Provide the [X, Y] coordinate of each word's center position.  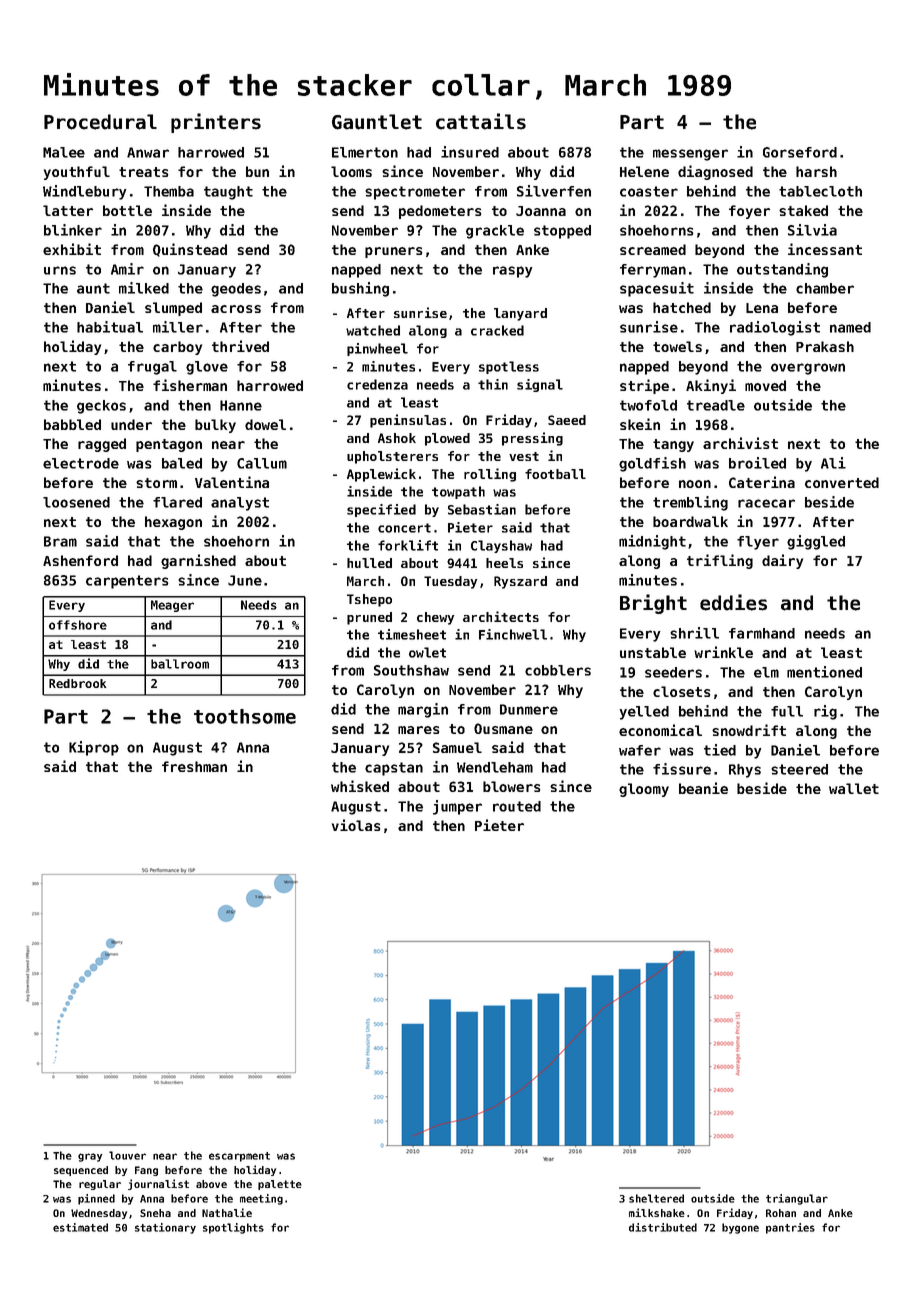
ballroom [180, 664]
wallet [854, 788]
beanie [703, 788]
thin [493, 384]
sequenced [81, 1171]
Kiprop [94, 748]
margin [423, 710]
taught [228, 193]
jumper [457, 807]
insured [470, 152]
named [850, 327]
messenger [690, 155]
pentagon [169, 445]
